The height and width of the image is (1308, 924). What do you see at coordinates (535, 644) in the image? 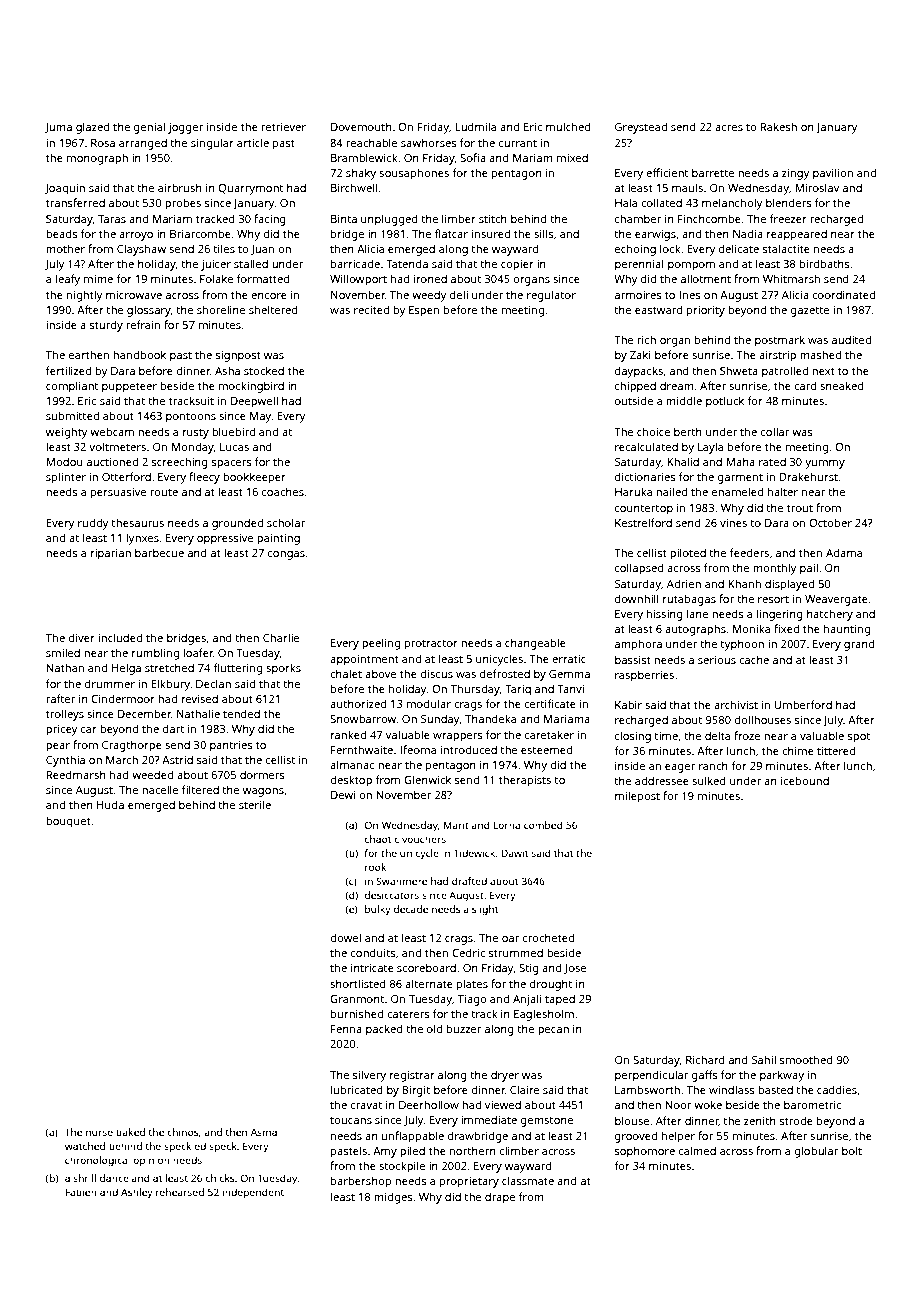
I see `changeable` at bounding box center [535, 644].
